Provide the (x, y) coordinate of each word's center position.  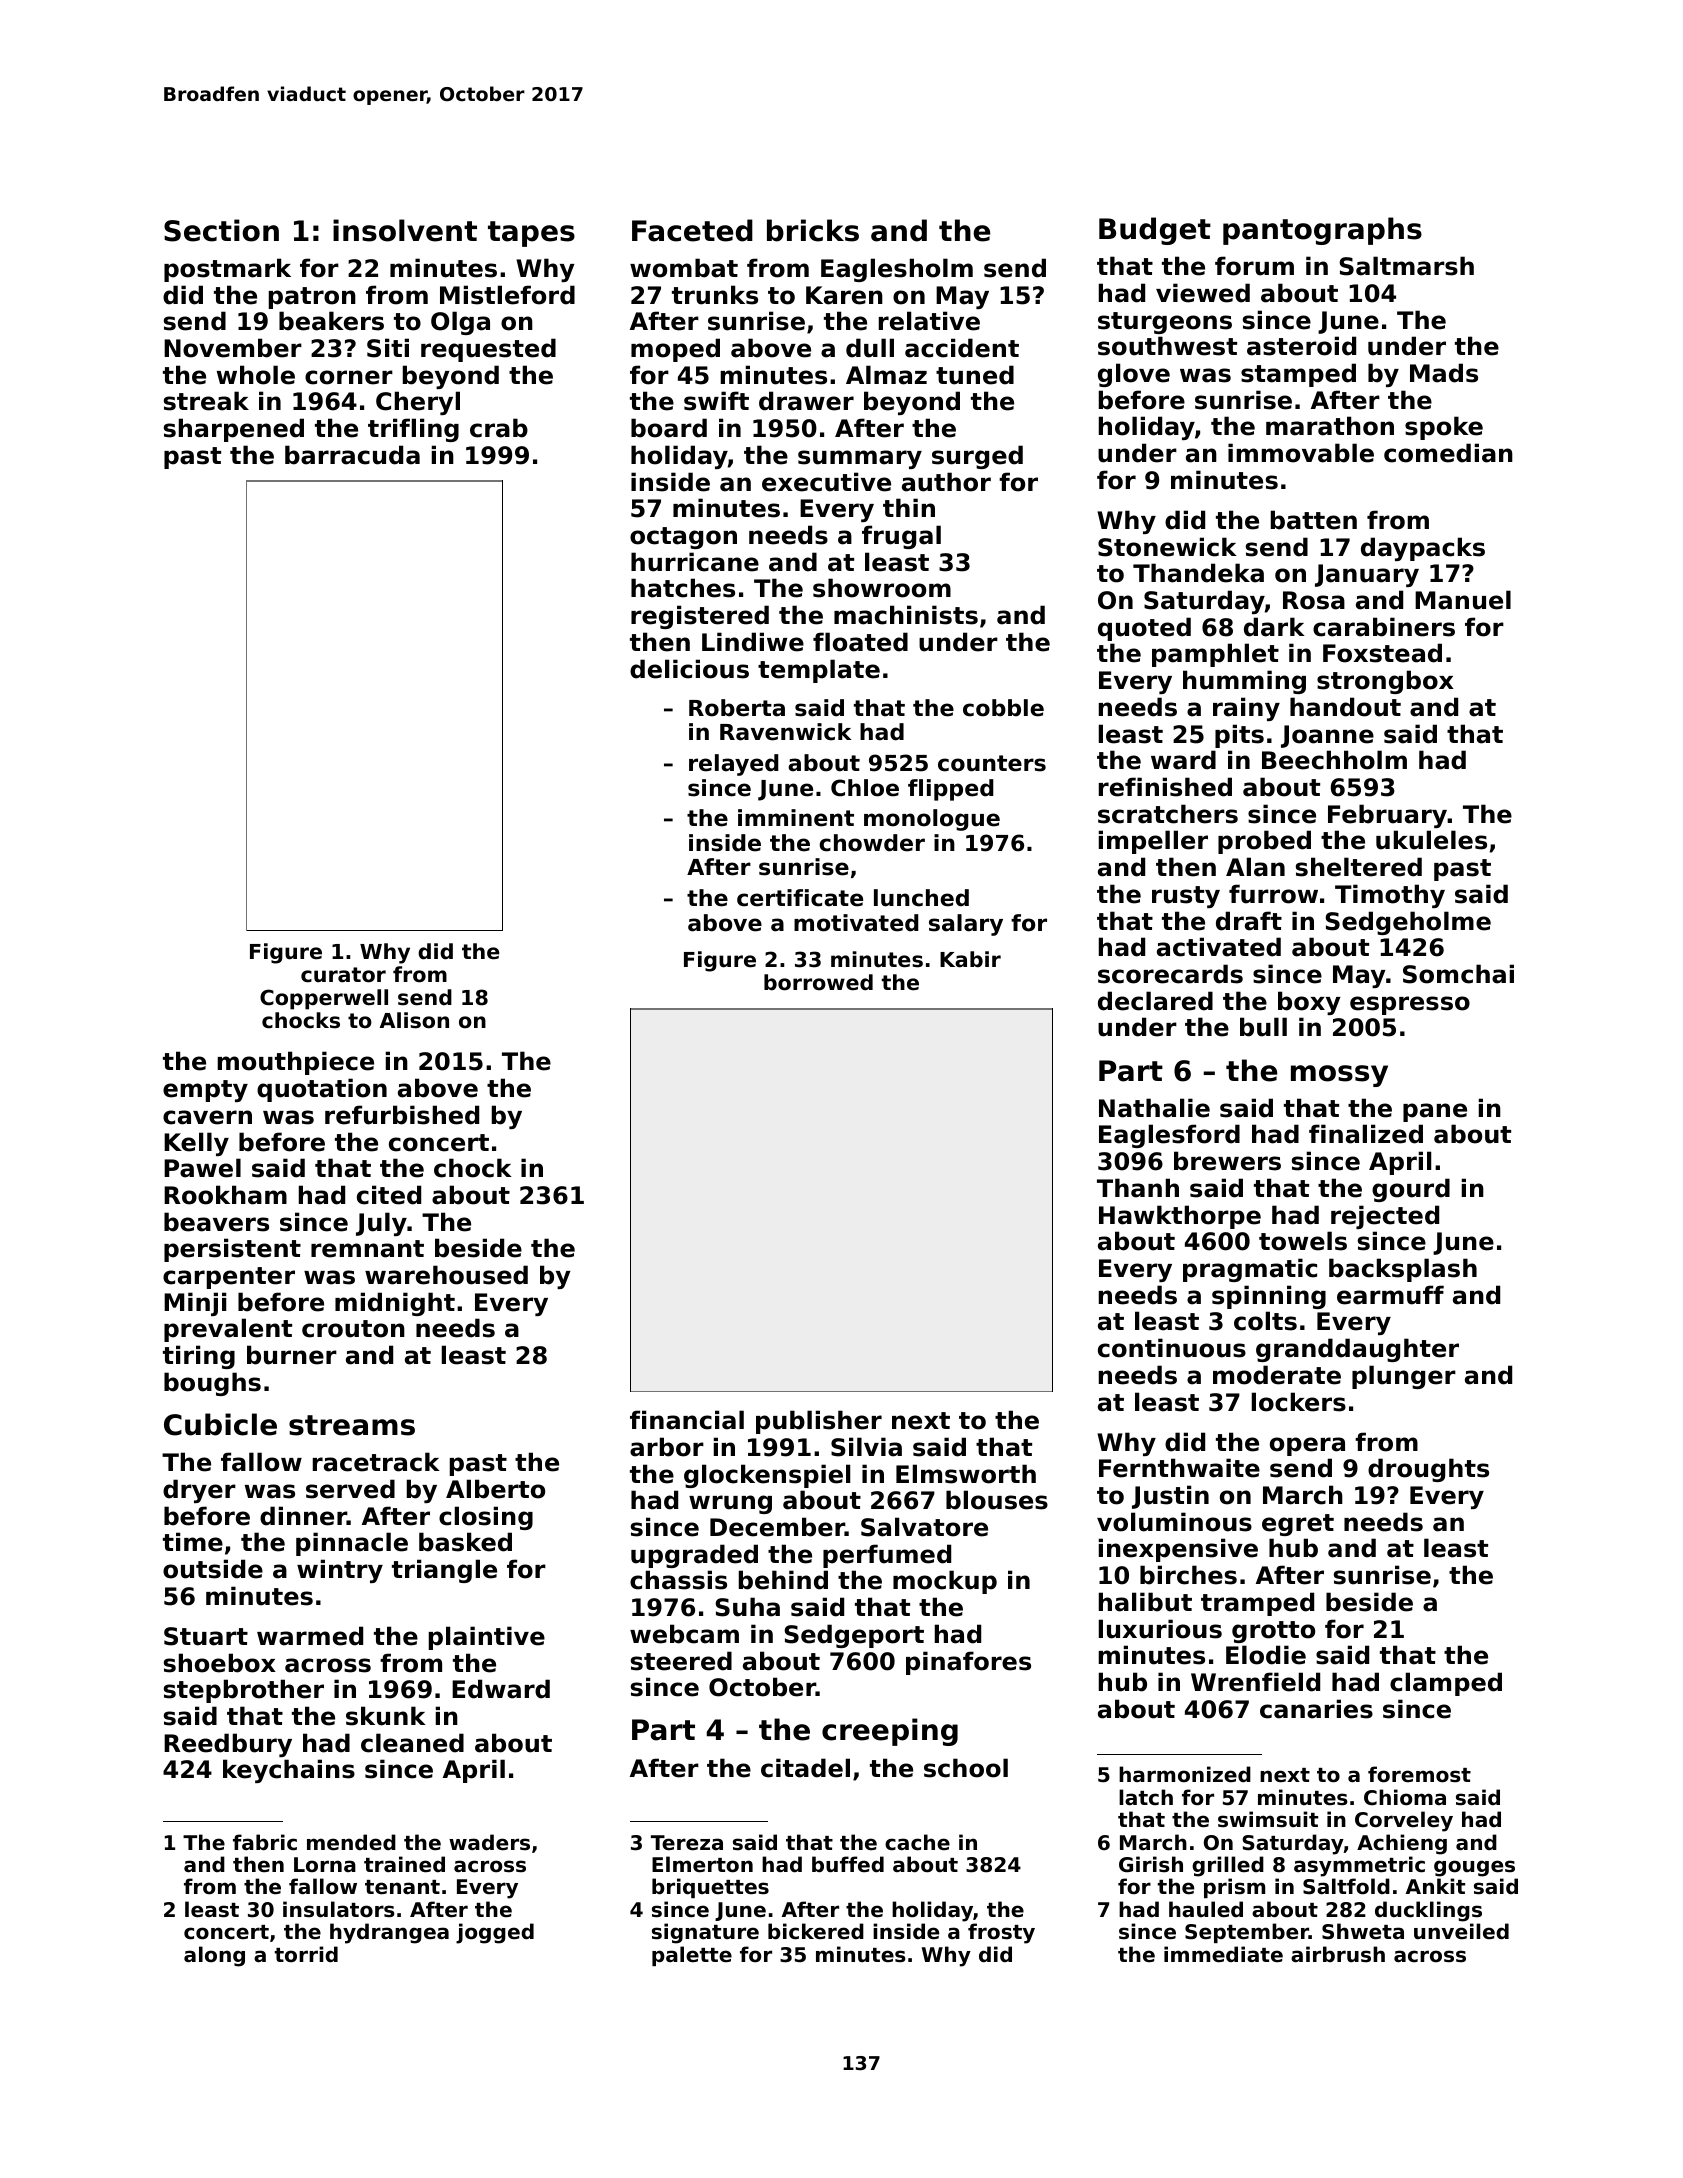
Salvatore (924, 1527)
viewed (1203, 293)
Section (221, 230)
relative (929, 321)
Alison (414, 1020)
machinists (906, 615)
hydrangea (389, 1933)
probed (1264, 842)
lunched (921, 898)
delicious (689, 669)
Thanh (1138, 1188)
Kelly (196, 1144)
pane (1435, 1112)
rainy (1246, 709)
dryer (199, 1491)
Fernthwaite (1179, 1468)
